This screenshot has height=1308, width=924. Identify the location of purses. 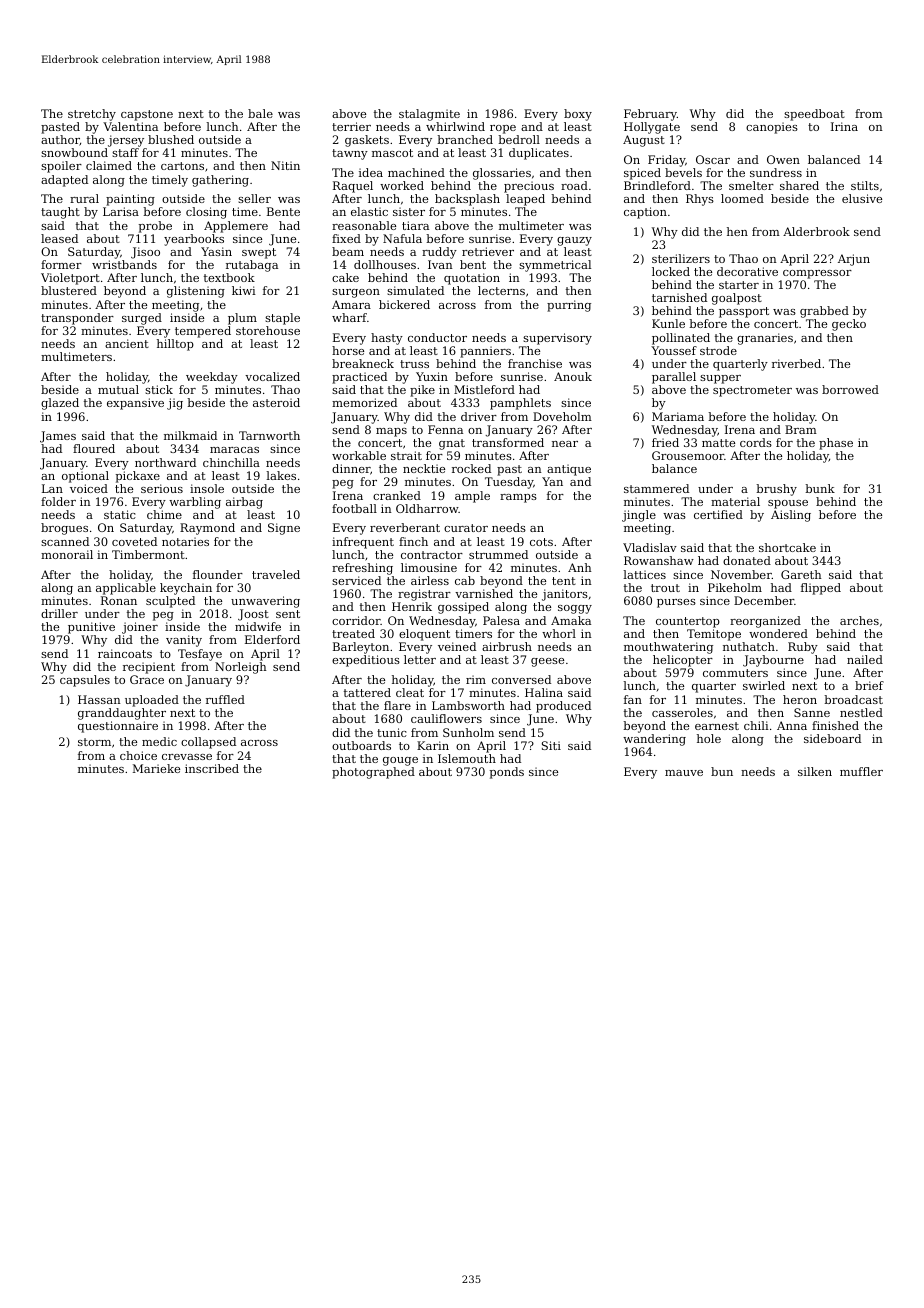
(676, 603).
